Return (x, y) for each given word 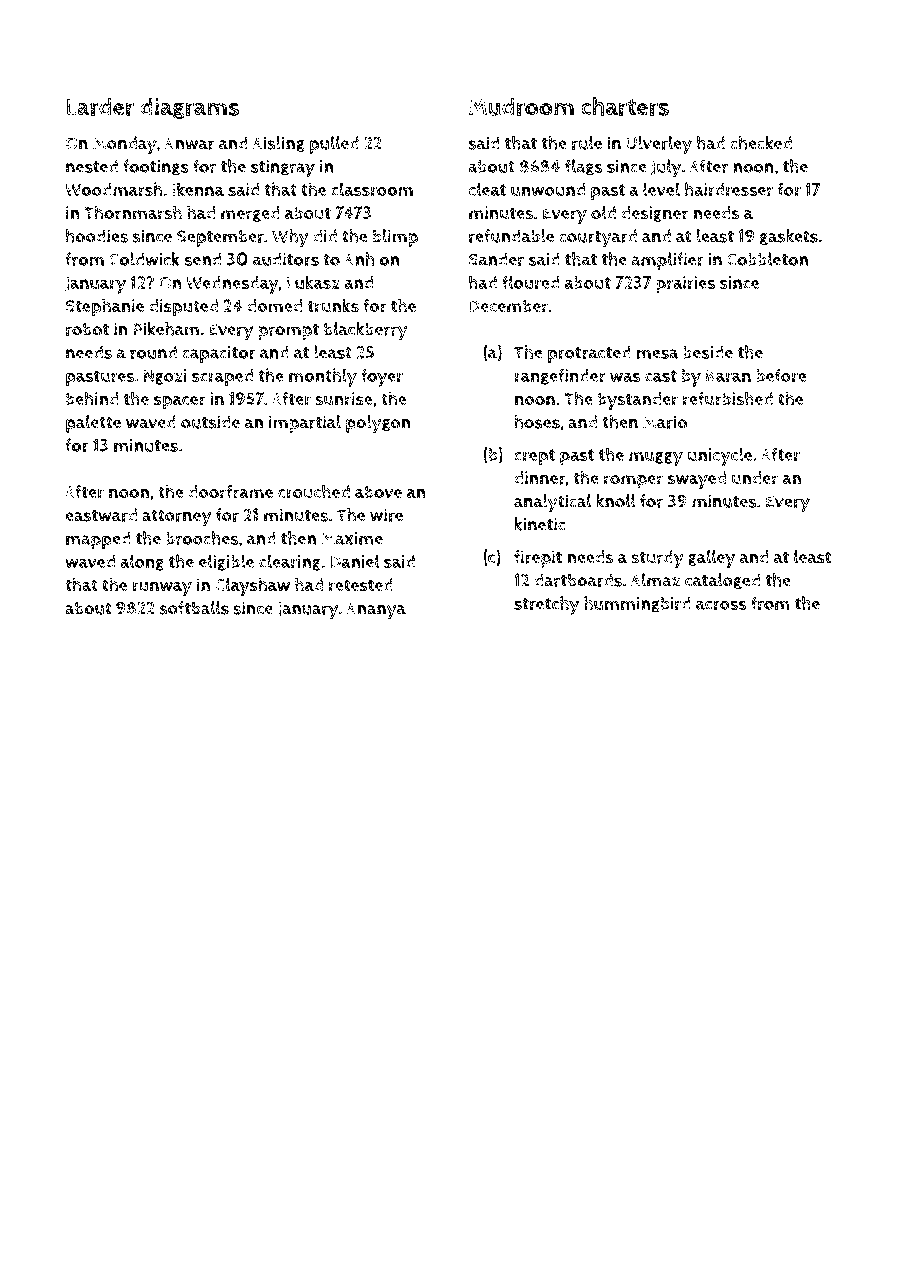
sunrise (344, 399)
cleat (487, 189)
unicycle (719, 456)
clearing (290, 562)
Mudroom (521, 106)
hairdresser (729, 189)
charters (625, 106)
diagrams (189, 108)
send (202, 259)
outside (210, 422)
